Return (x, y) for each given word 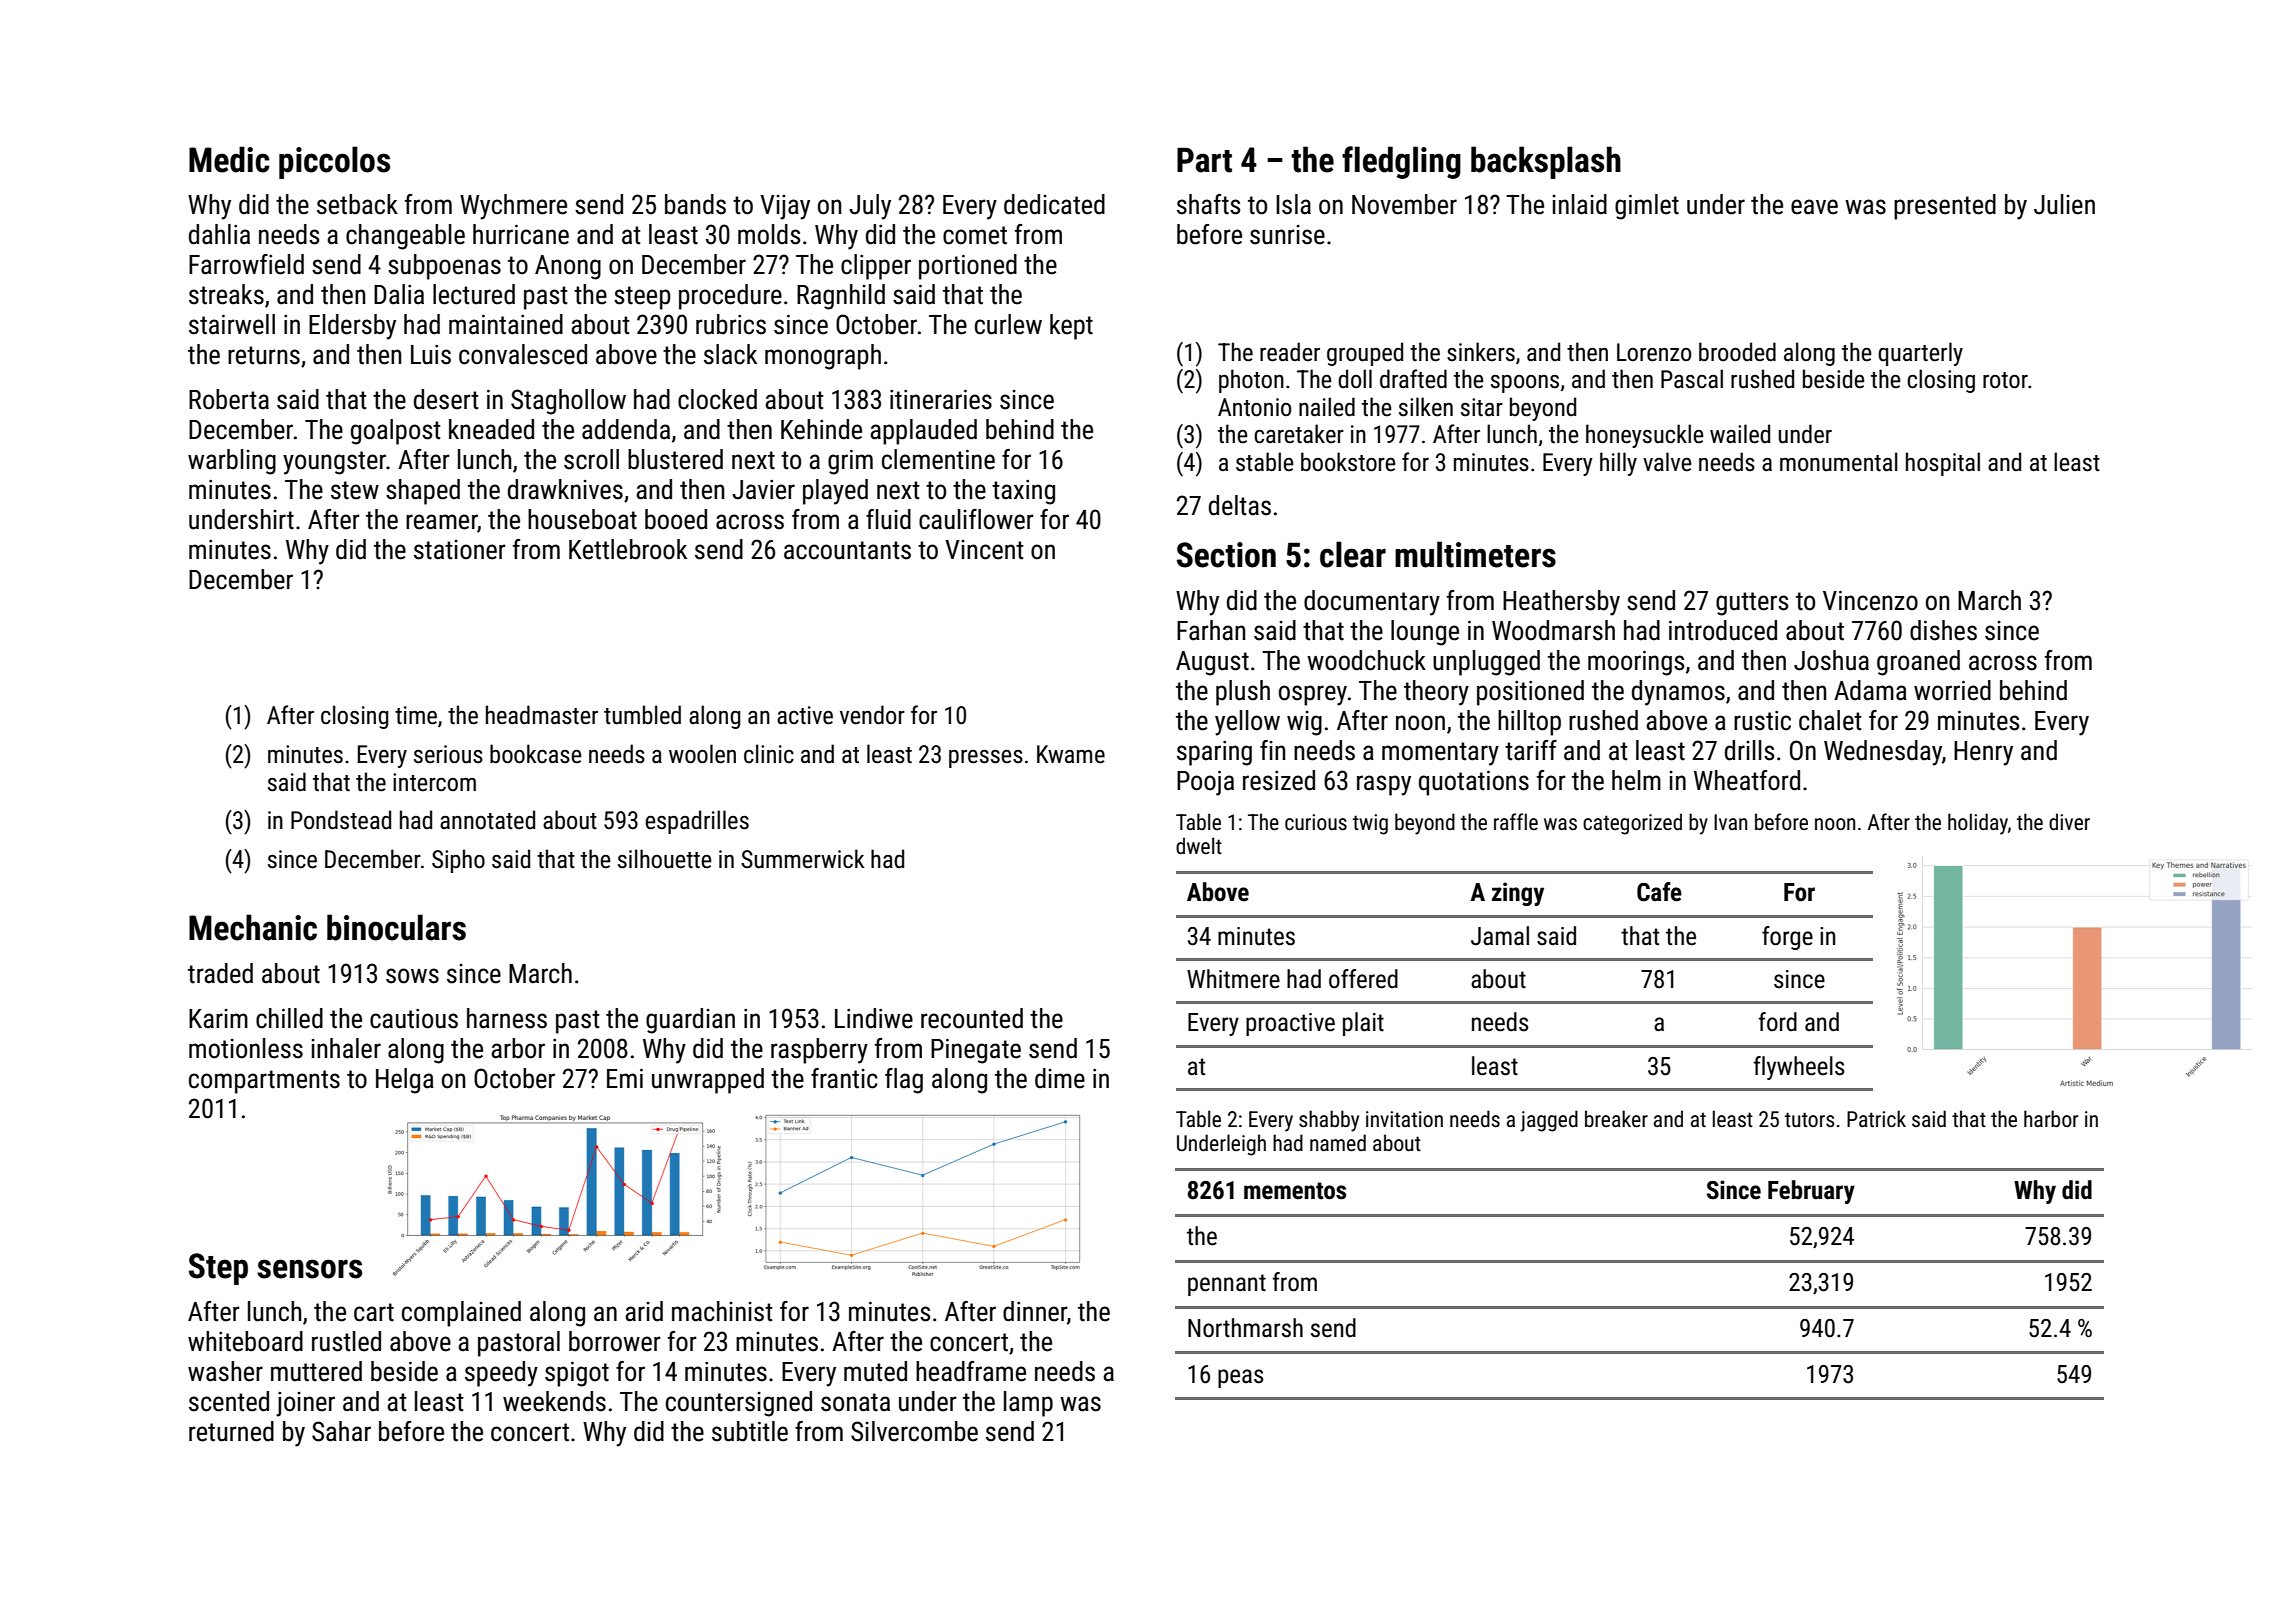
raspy (1384, 785)
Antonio (1254, 407)
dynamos (1678, 693)
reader (1290, 352)
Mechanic (253, 927)
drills (1749, 750)
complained (461, 1314)
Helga (405, 1081)
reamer (442, 523)
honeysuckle (1645, 436)
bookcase (536, 754)
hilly (1618, 464)
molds (769, 234)
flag (904, 1081)
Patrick (1876, 1118)
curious (1316, 822)
